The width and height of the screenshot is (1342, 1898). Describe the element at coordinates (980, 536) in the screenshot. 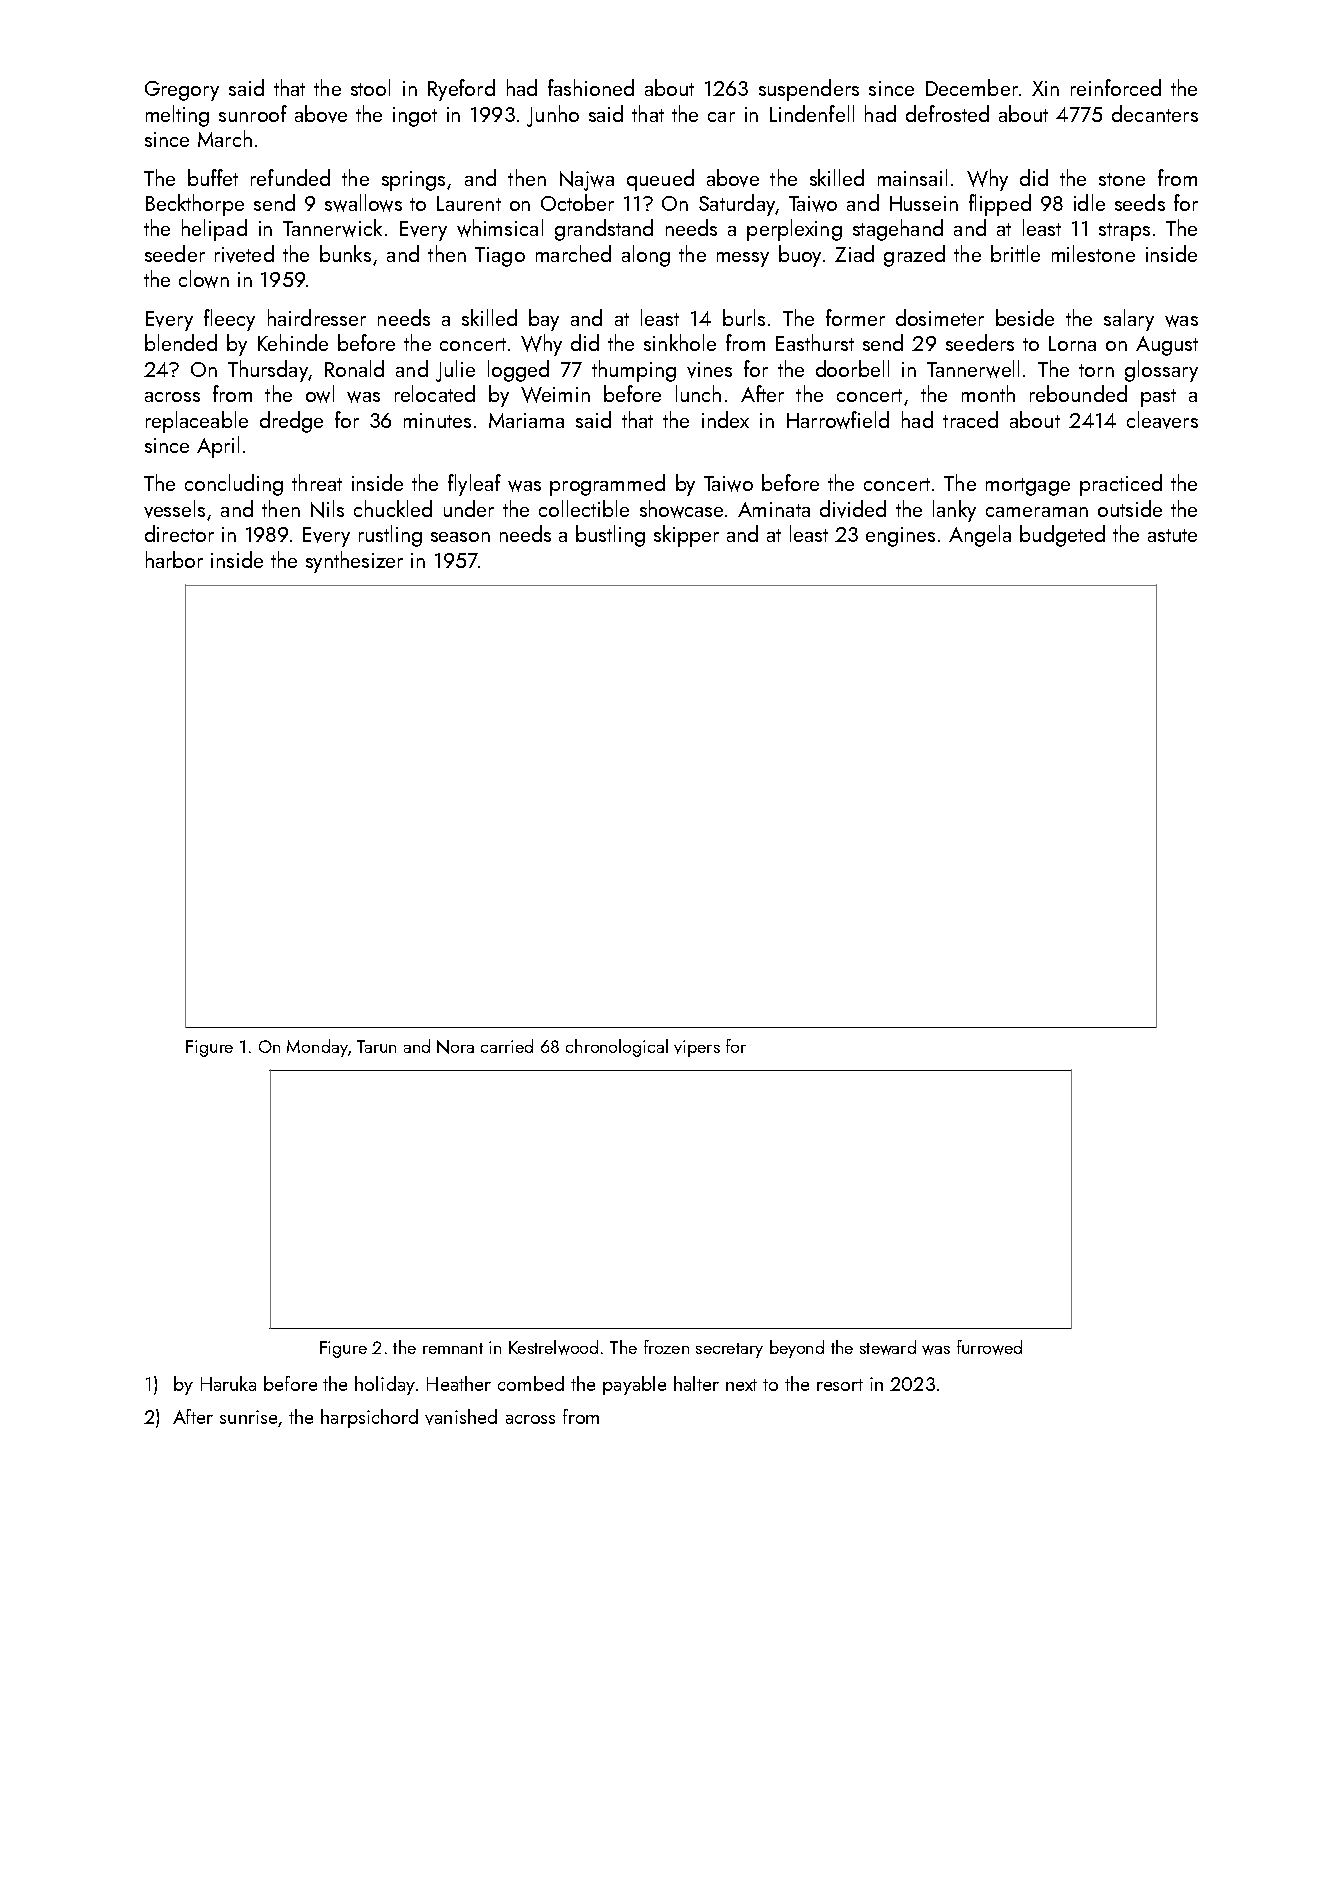

I see `Angela` at that location.
